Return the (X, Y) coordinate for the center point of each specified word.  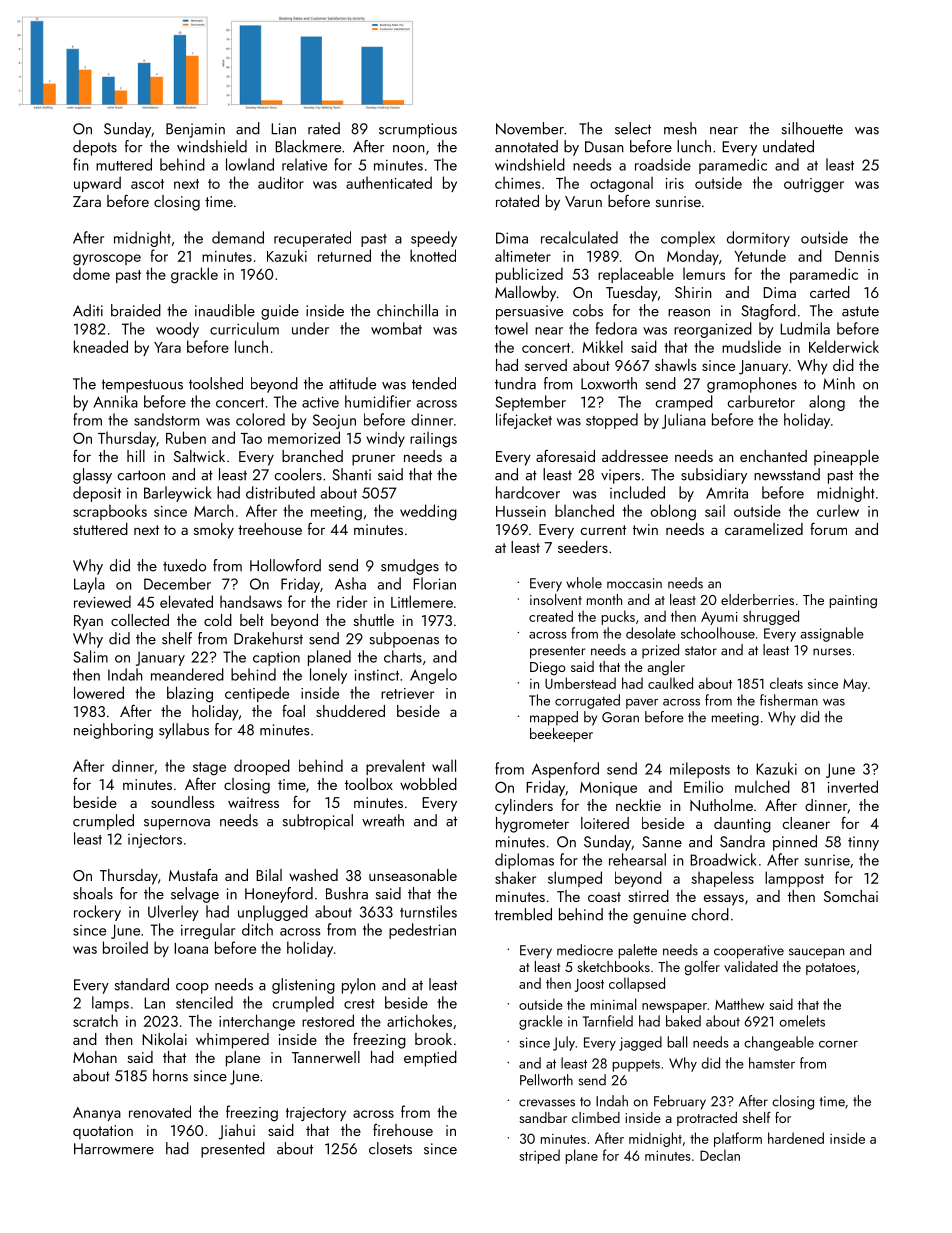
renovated (160, 1111)
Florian (434, 583)
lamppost (794, 879)
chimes (518, 182)
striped (539, 1156)
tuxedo (184, 565)
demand (238, 237)
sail (715, 510)
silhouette (812, 128)
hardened (796, 1138)
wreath (383, 820)
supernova (177, 824)
